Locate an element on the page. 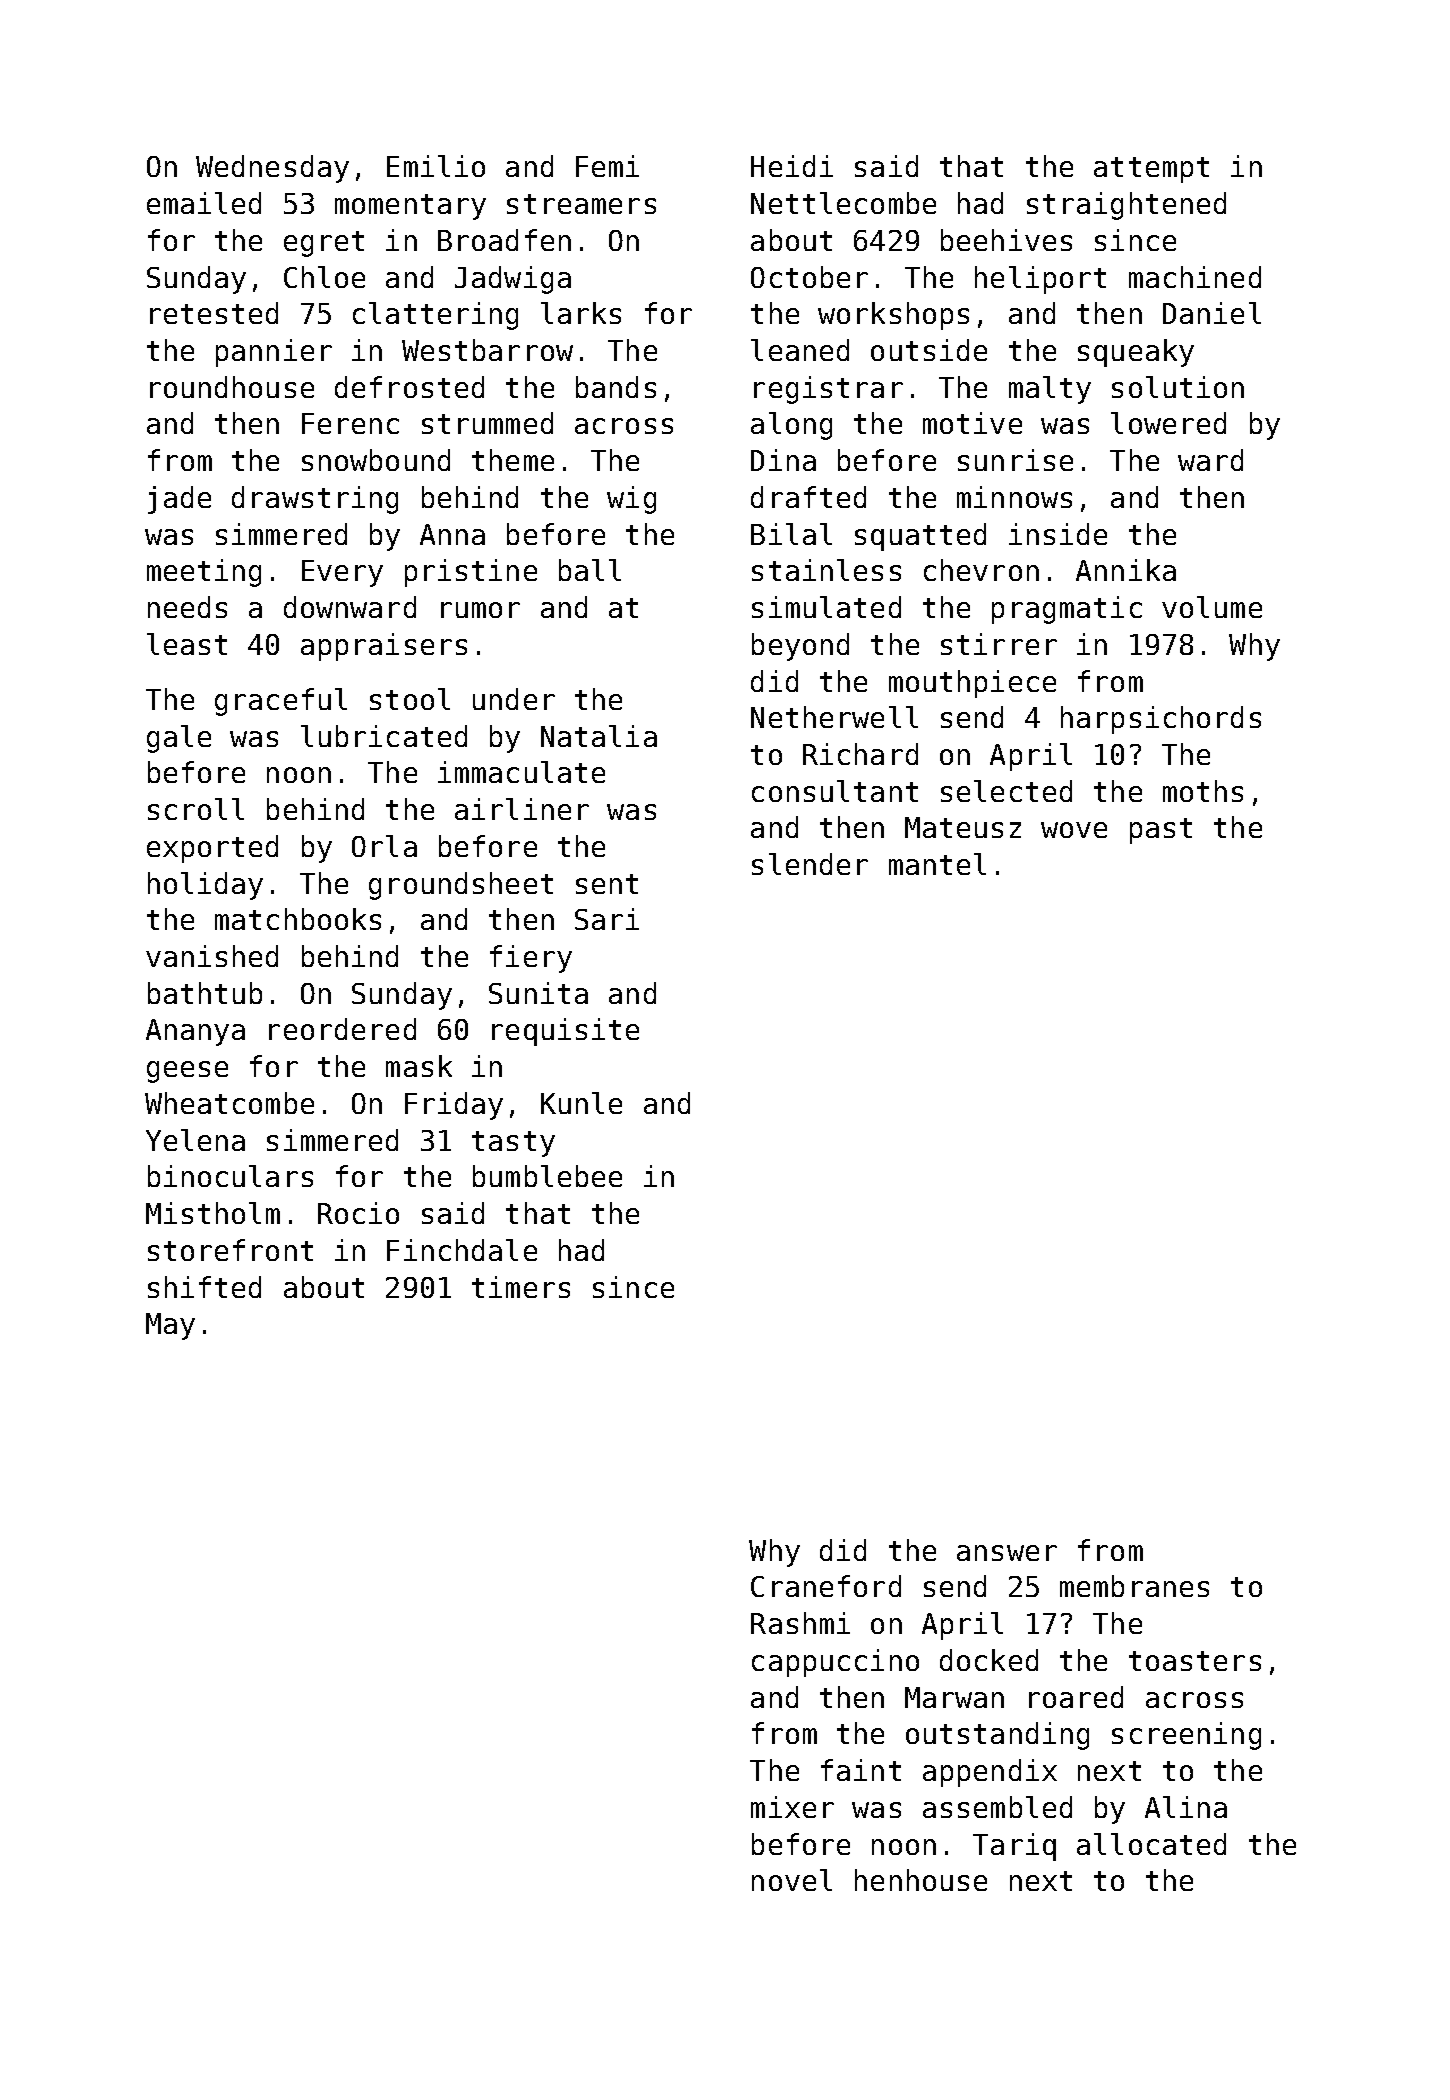  holiday is located at coordinates (205, 886).
